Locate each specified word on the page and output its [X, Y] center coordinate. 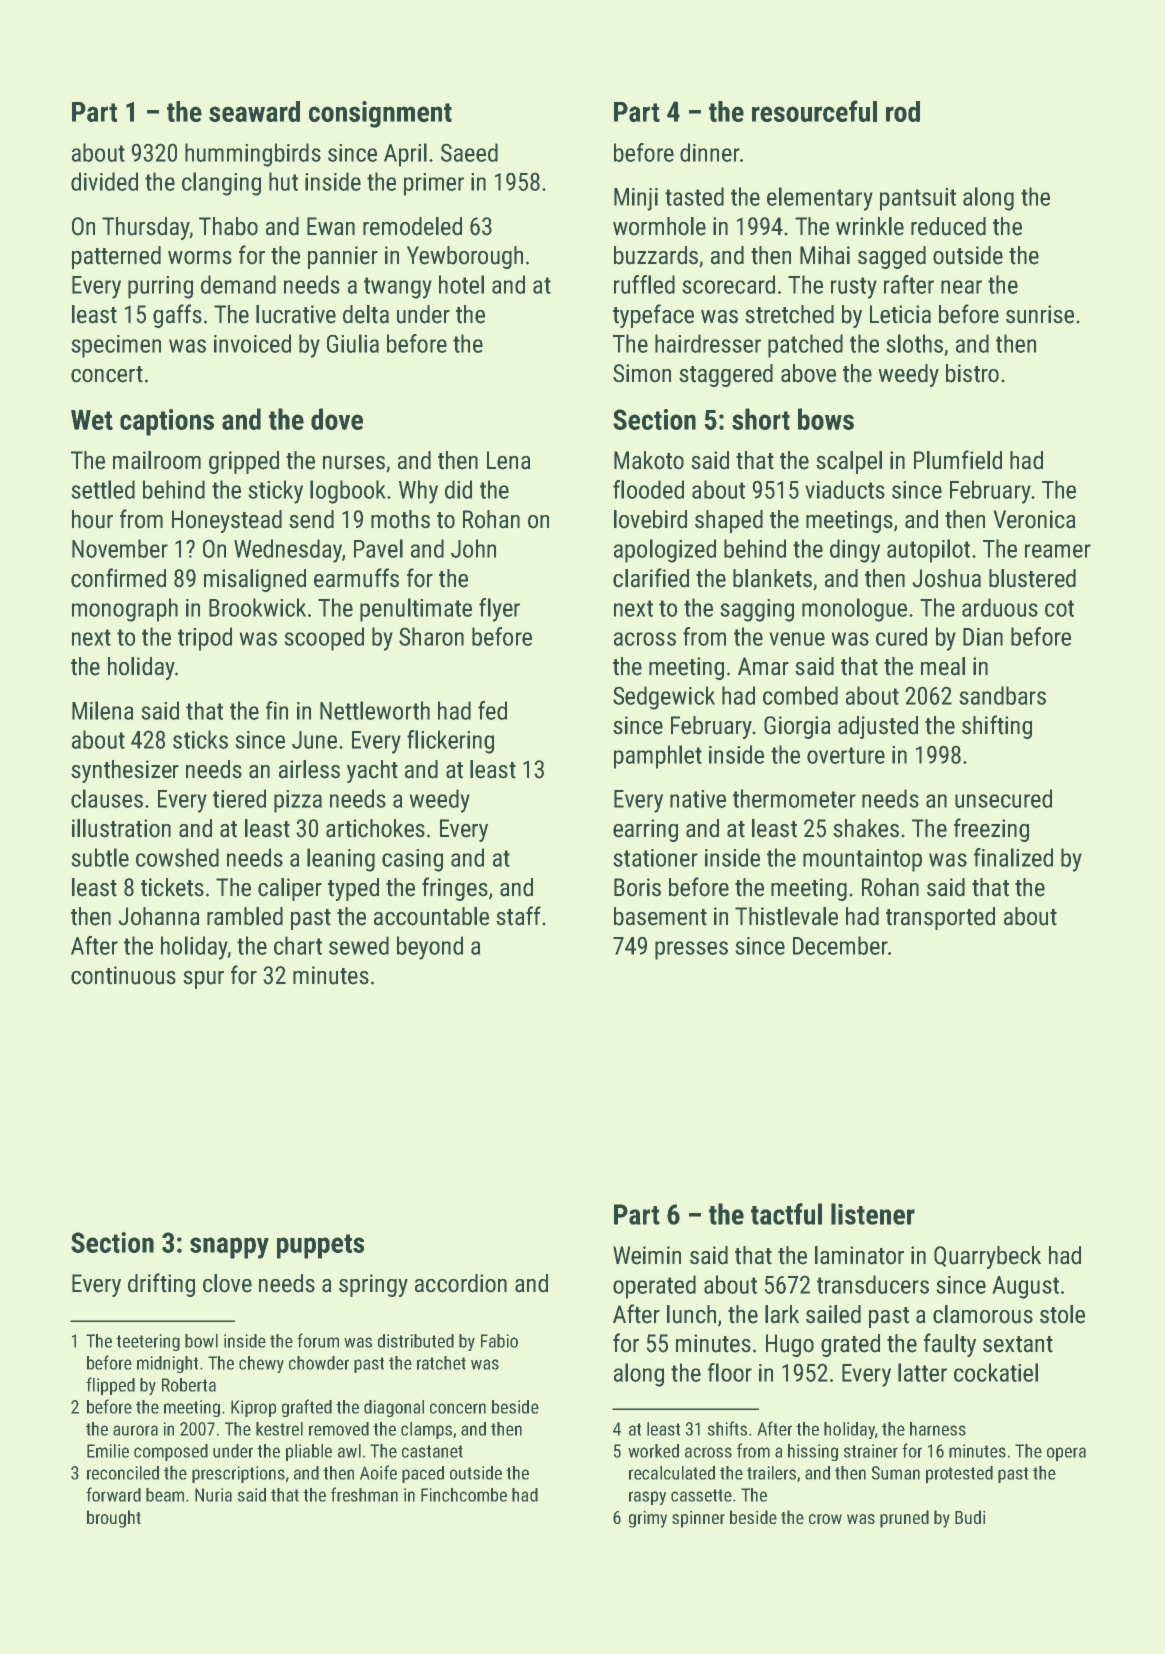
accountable [431, 916]
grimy [648, 1519]
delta [366, 314]
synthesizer [125, 771]
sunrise [1040, 314]
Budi [970, 1517]
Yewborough [465, 257]
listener [873, 1214]
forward [113, 1494]
